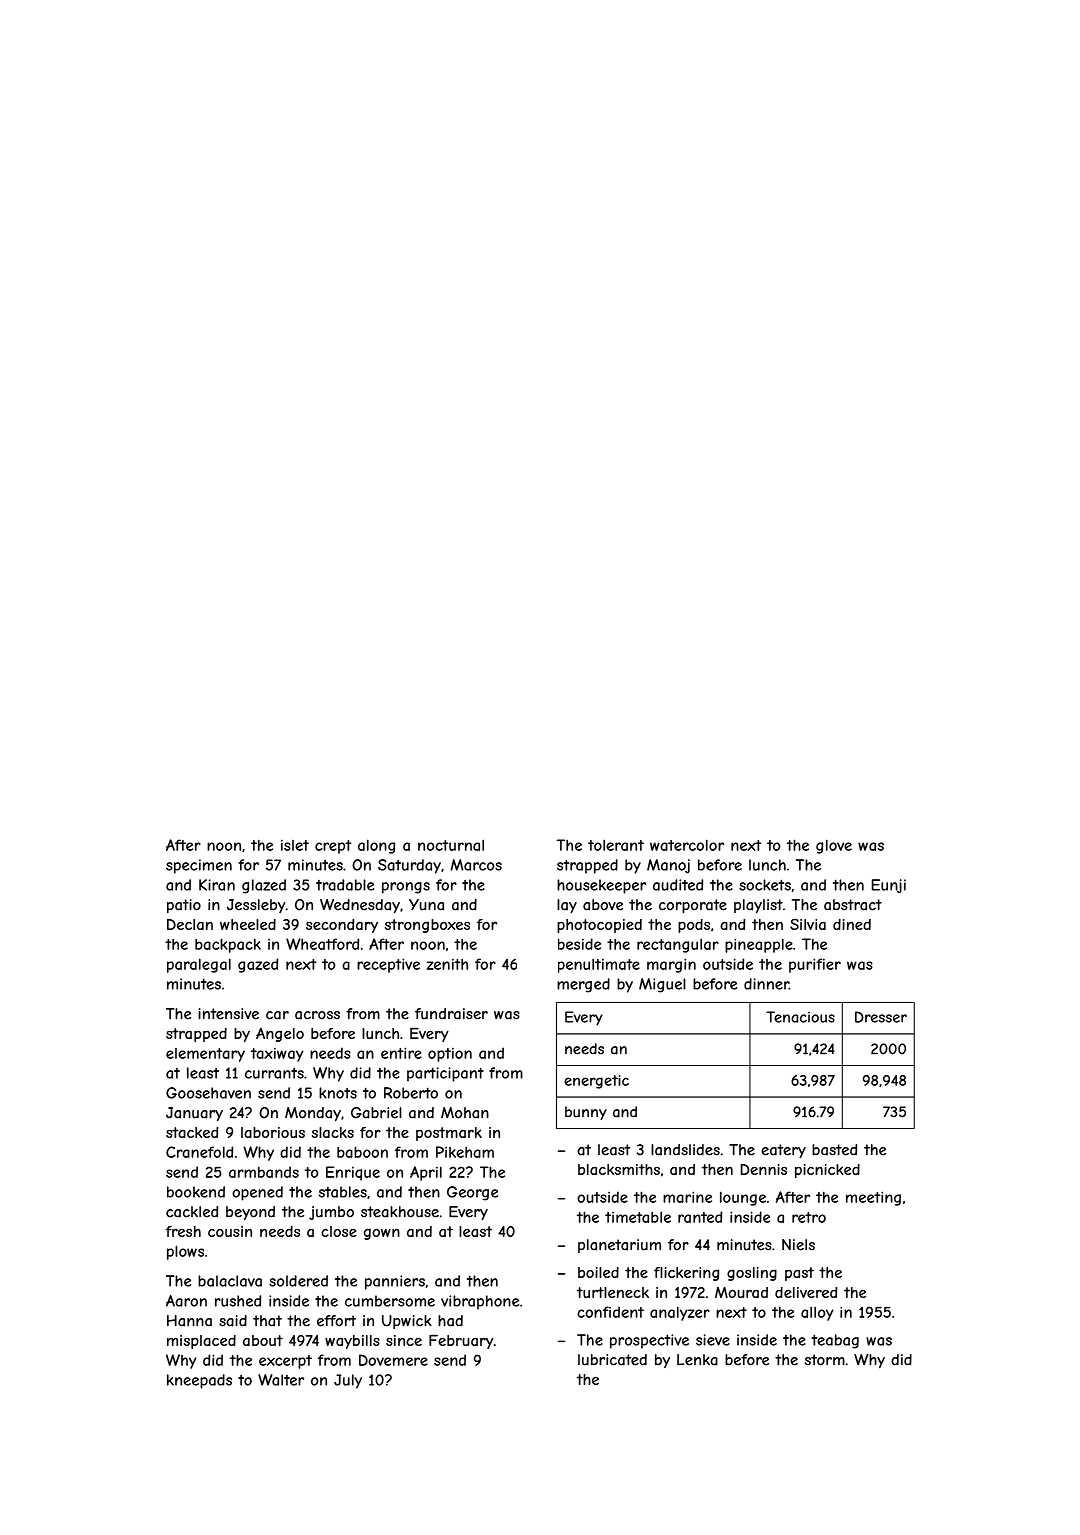  What do you see at coordinates (825, 1360) in the document?
I see `storm` at bounding box center [825, 1360].
